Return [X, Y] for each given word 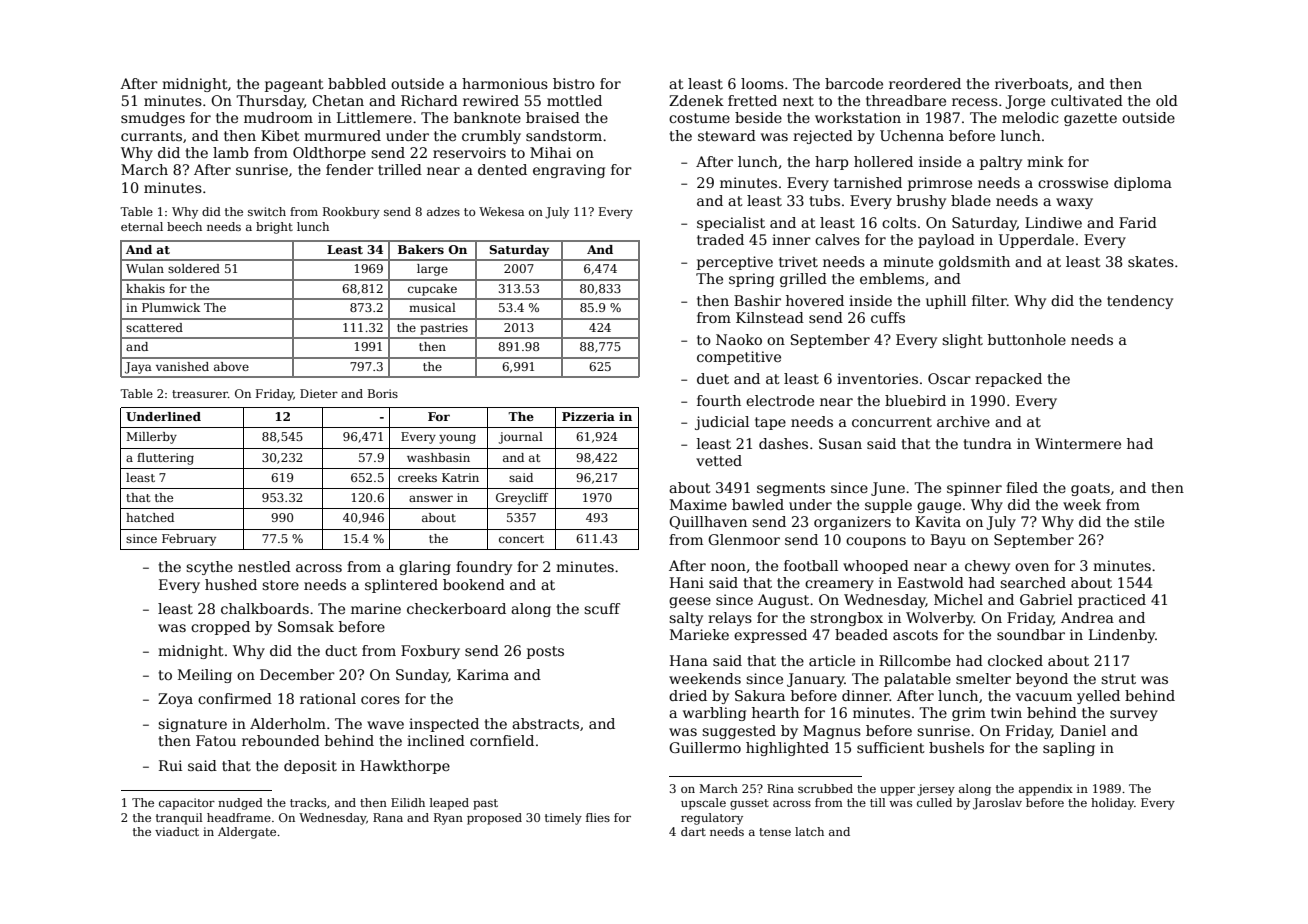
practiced [1112, 601]
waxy [1074, 203]
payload [946, 241]
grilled [803, 280]
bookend [474, 584]
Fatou [216, 740]
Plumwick [171, 307]
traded [720, 239]
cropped [220, 628]
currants [151, 136]
